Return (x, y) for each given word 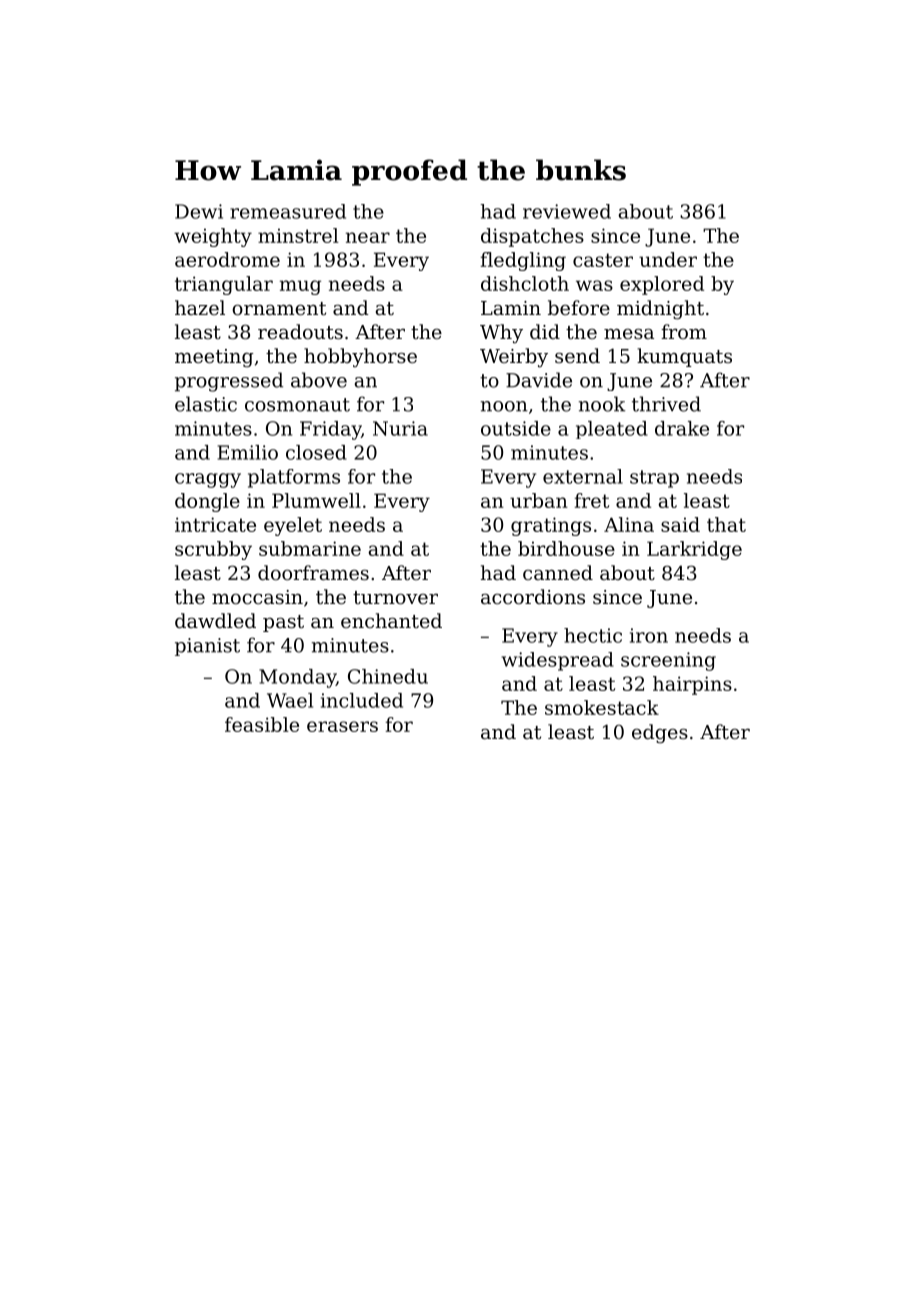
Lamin (511, 308)
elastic (206, 404)
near (368, 237)
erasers (342, 726)
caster (603, 260)
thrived (666, 404)
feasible (262, 724)
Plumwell (316, 500)
